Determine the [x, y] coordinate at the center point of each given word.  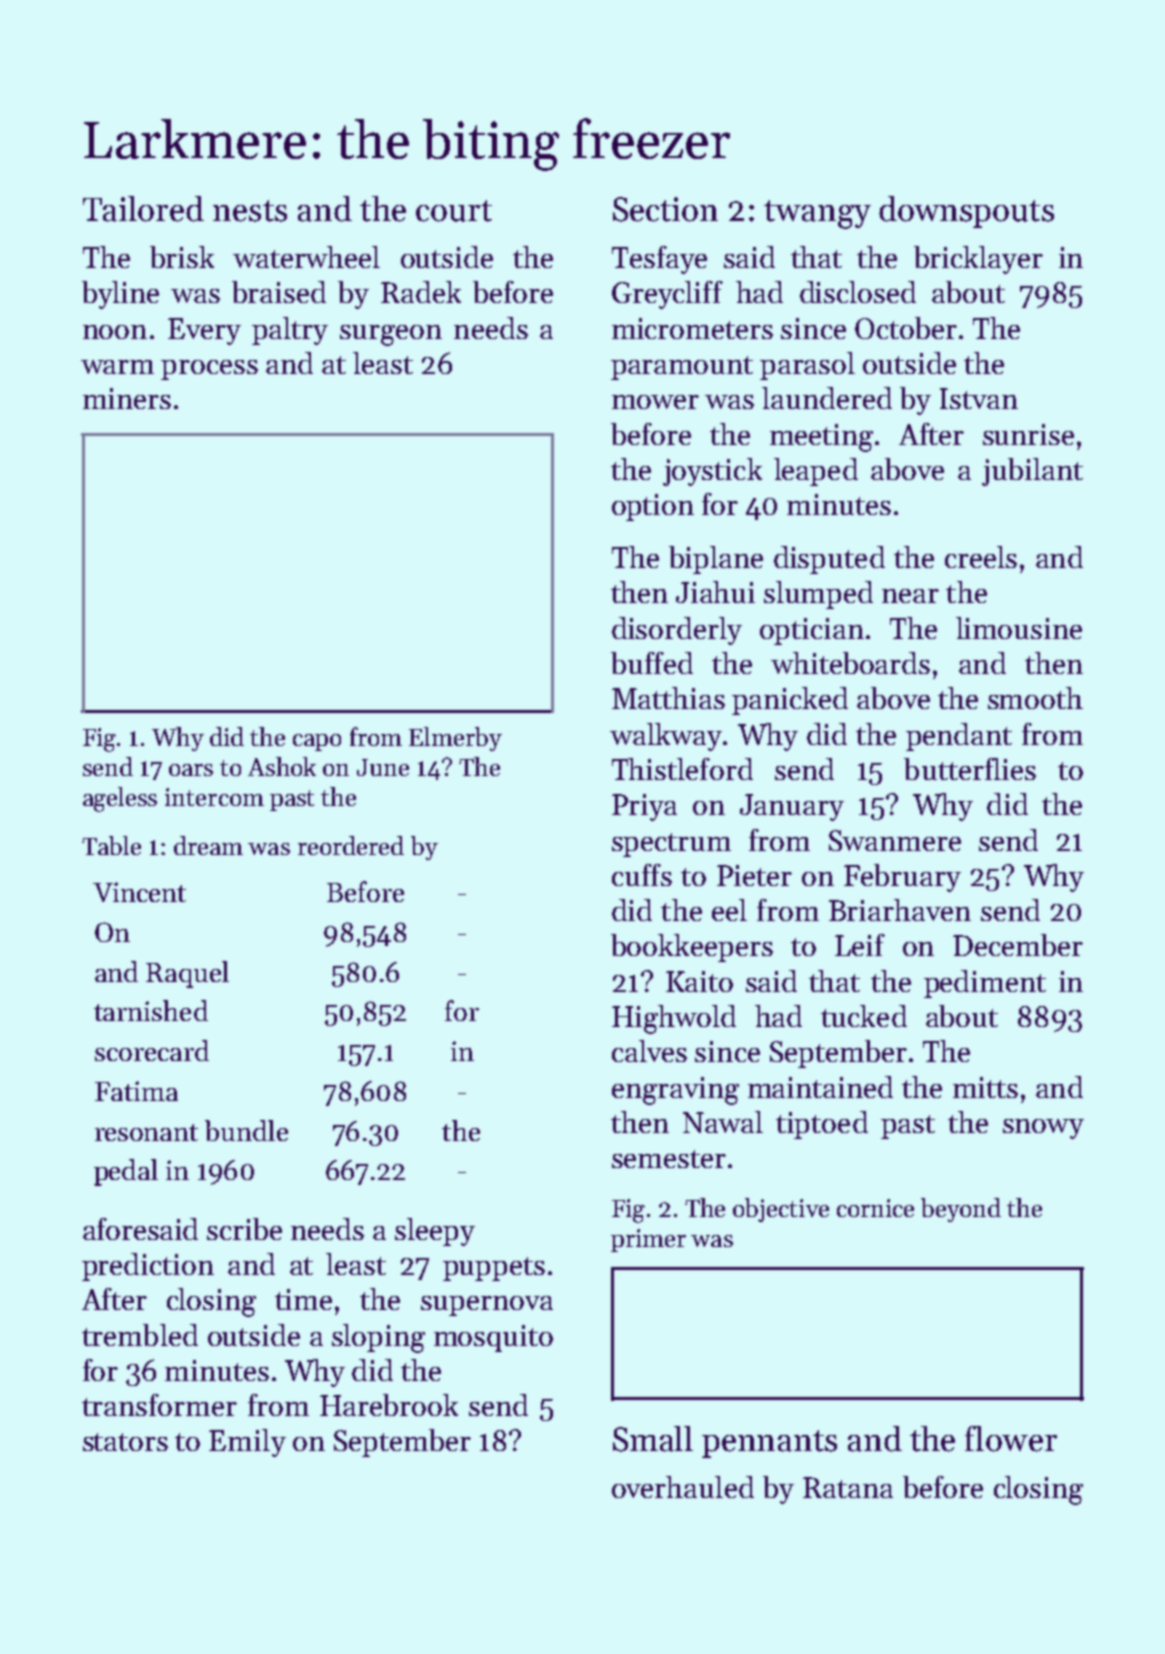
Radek [421, 292]
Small [653, 1439]
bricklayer [978, 260]
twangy [817, 214]
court [454, 211]
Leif [860, 945]
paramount [682, 368]
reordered [351, 845]
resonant [146, 1132]
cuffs [642, 875]
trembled [140, 1335]
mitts [985, 1087]
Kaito [699, 981]
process [209, 370]
